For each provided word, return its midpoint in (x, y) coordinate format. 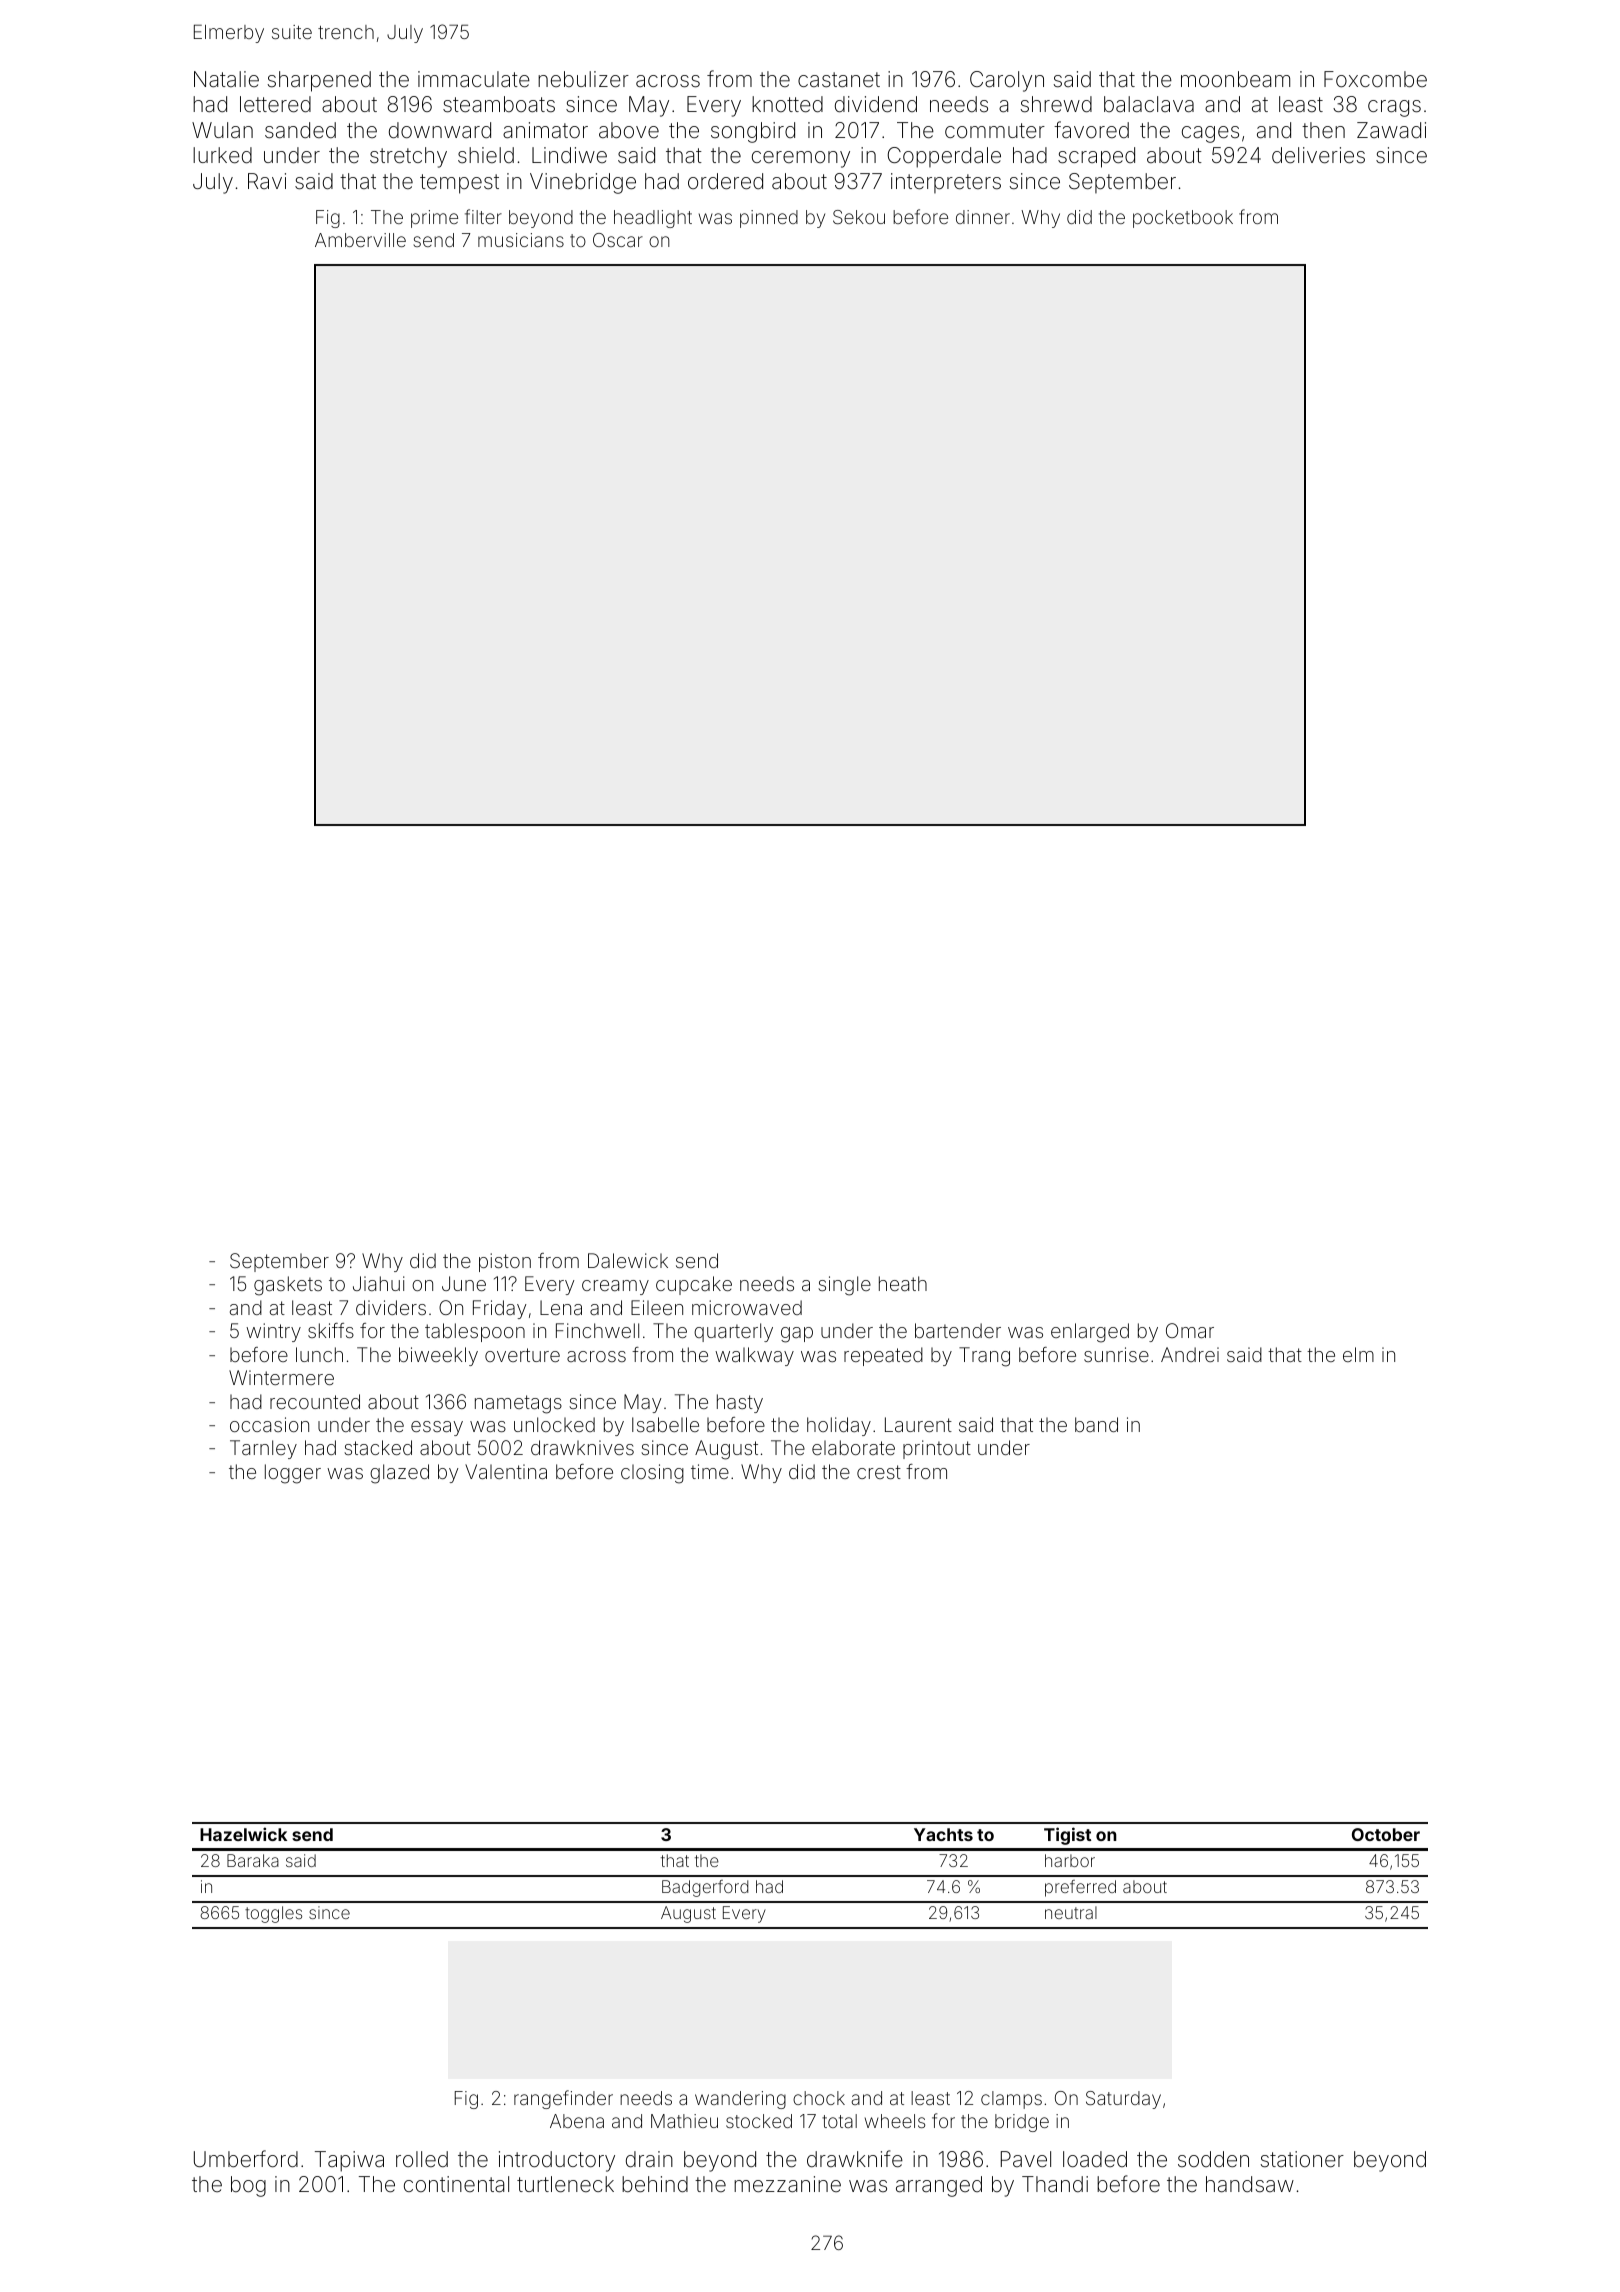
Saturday (1123, 2100)
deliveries (1318, 155)
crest (879, 1472)
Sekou (859, 217)
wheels (895, 2121)
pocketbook (1183, 219)
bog (248, 2186)
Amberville (360, 240)
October (1386, 1834)
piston (505, 1262)
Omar (1190, 1330)
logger (293, 1474)
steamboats (499, 104)
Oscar (618, 240)
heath (903, 1283)
